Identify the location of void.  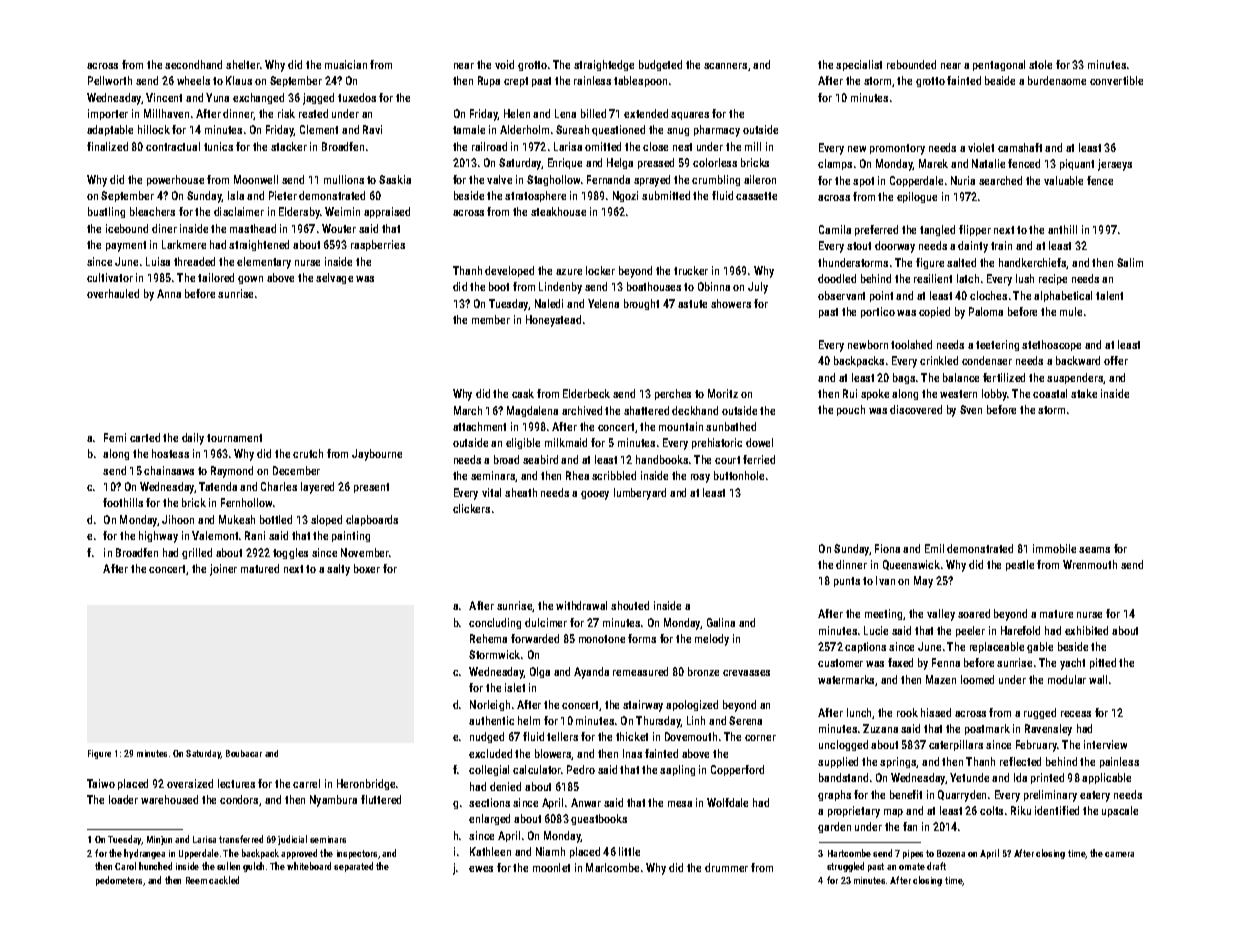
(504, 64).
